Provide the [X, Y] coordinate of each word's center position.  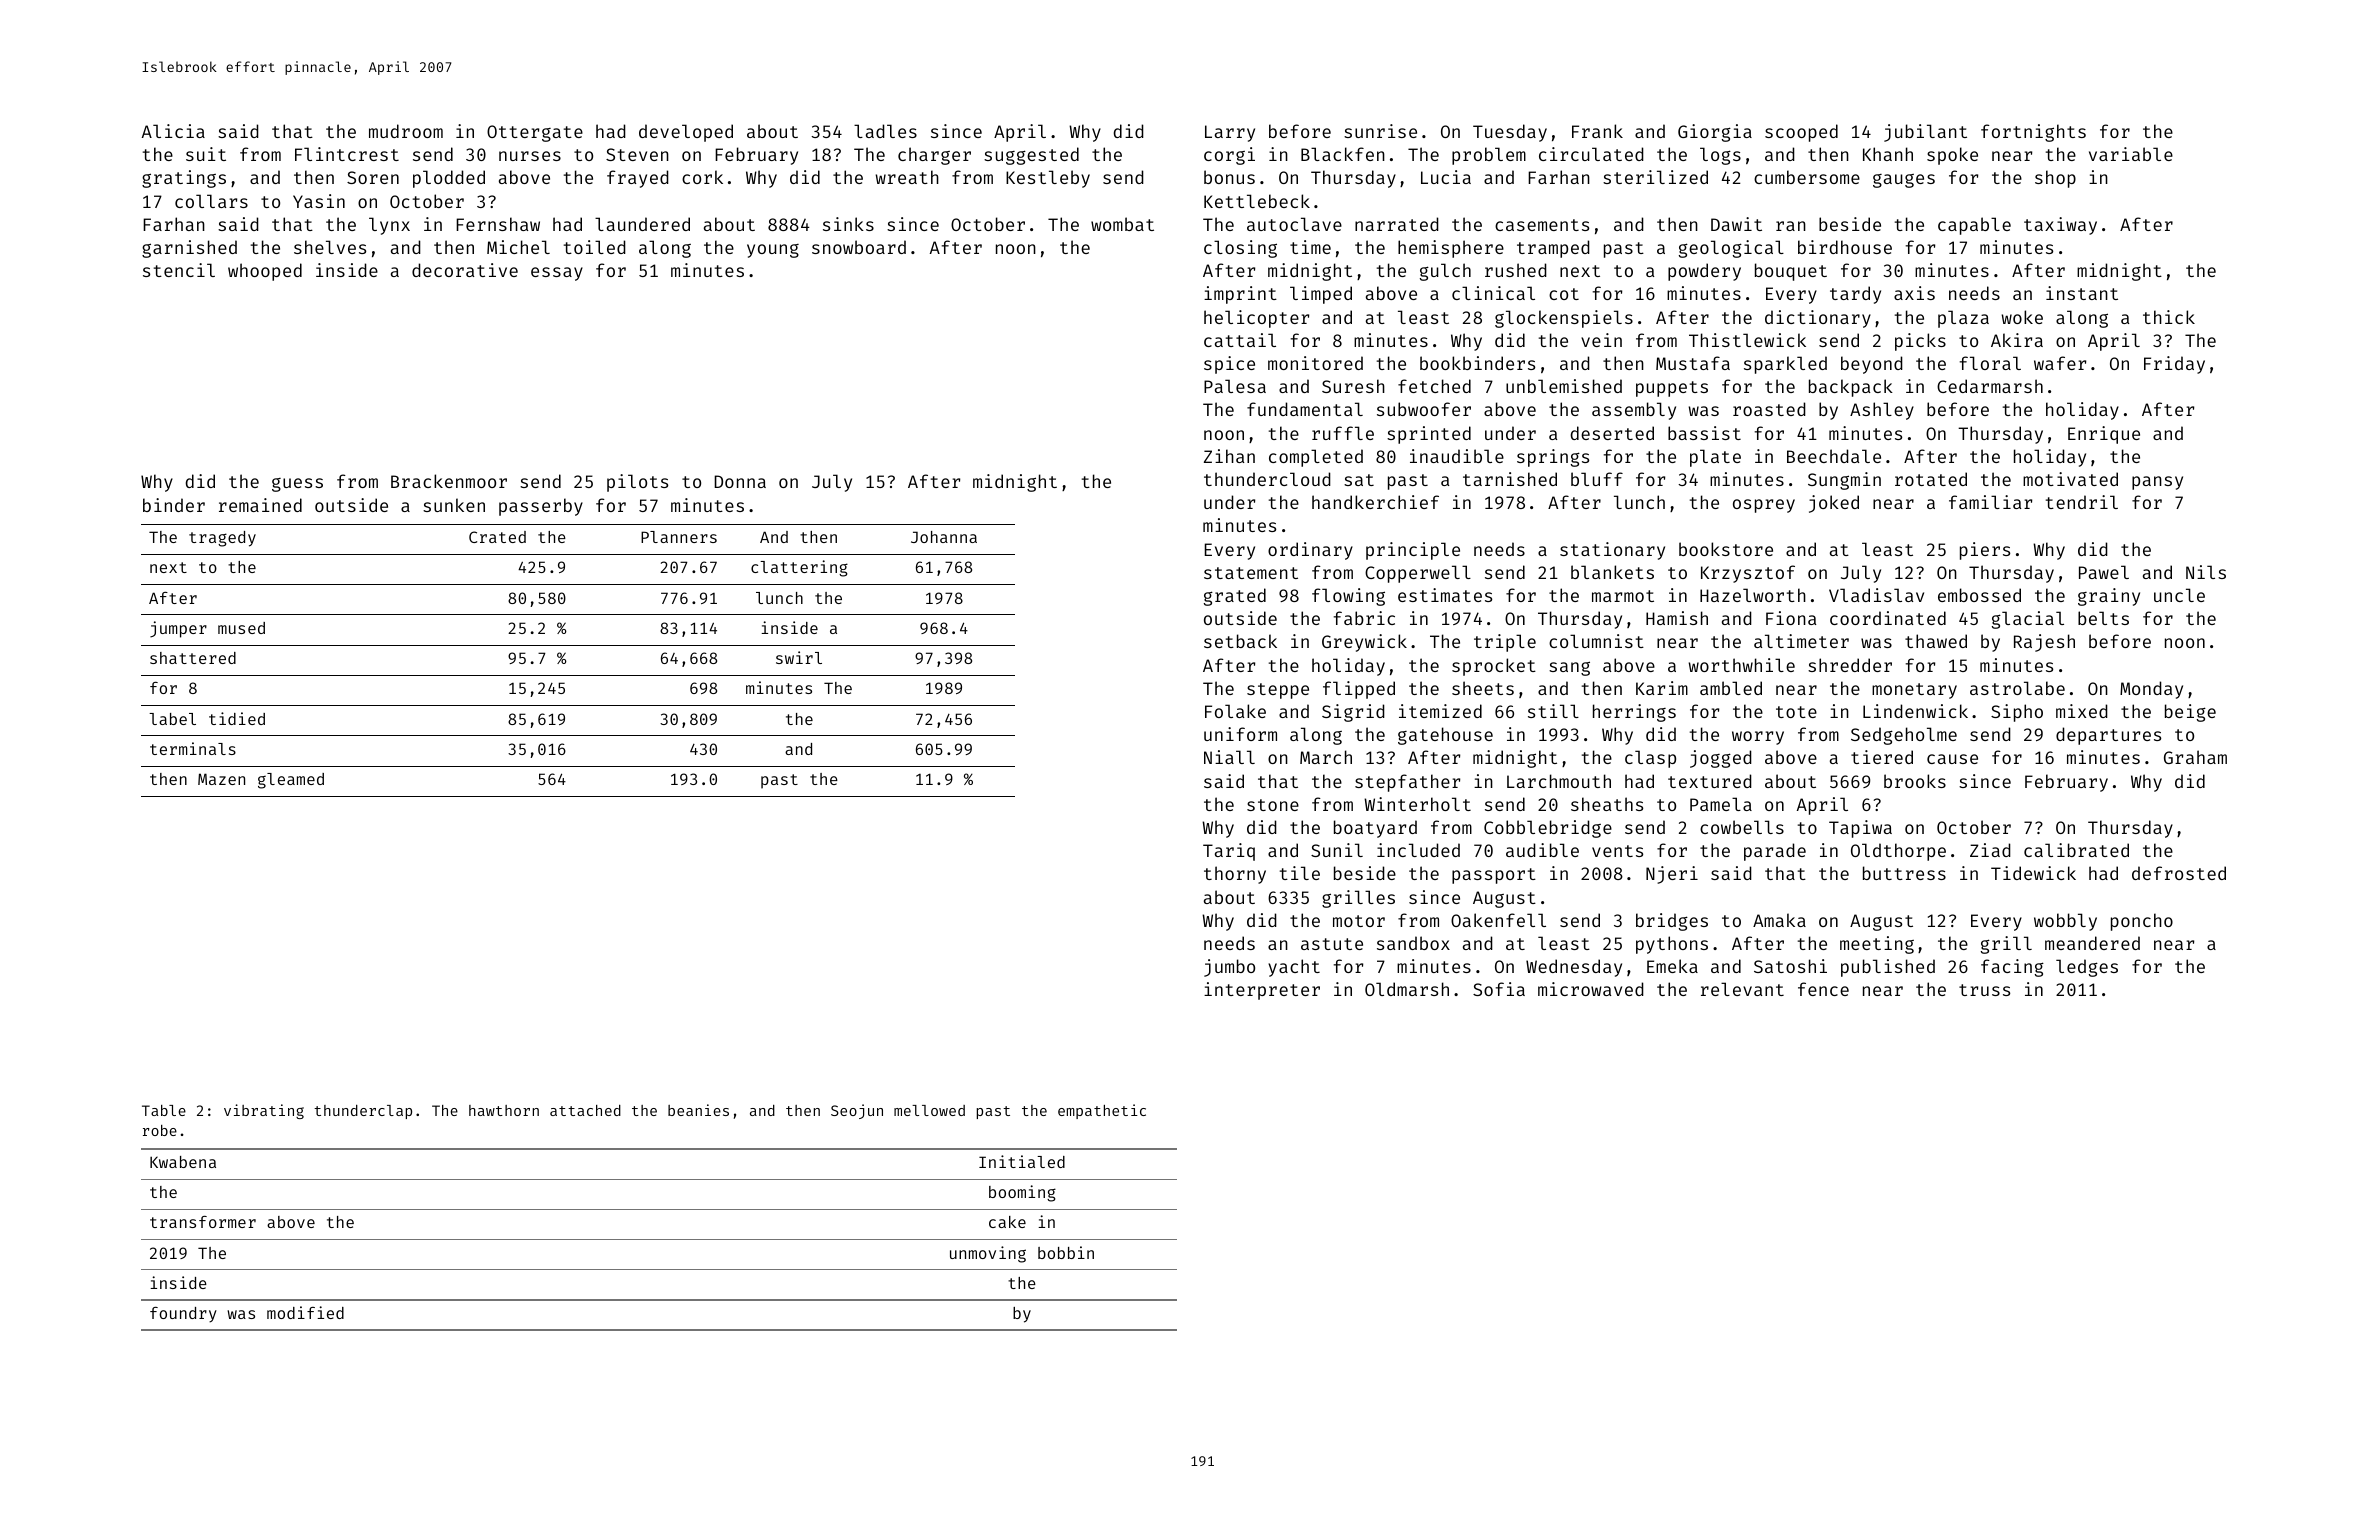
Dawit [1736, 224]
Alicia [173, 131]
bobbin [1066, 1252]
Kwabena [183, 1162]
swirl [799, 657]
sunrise [1380, 131]
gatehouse [1445, 736]
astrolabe [2017, 688]
